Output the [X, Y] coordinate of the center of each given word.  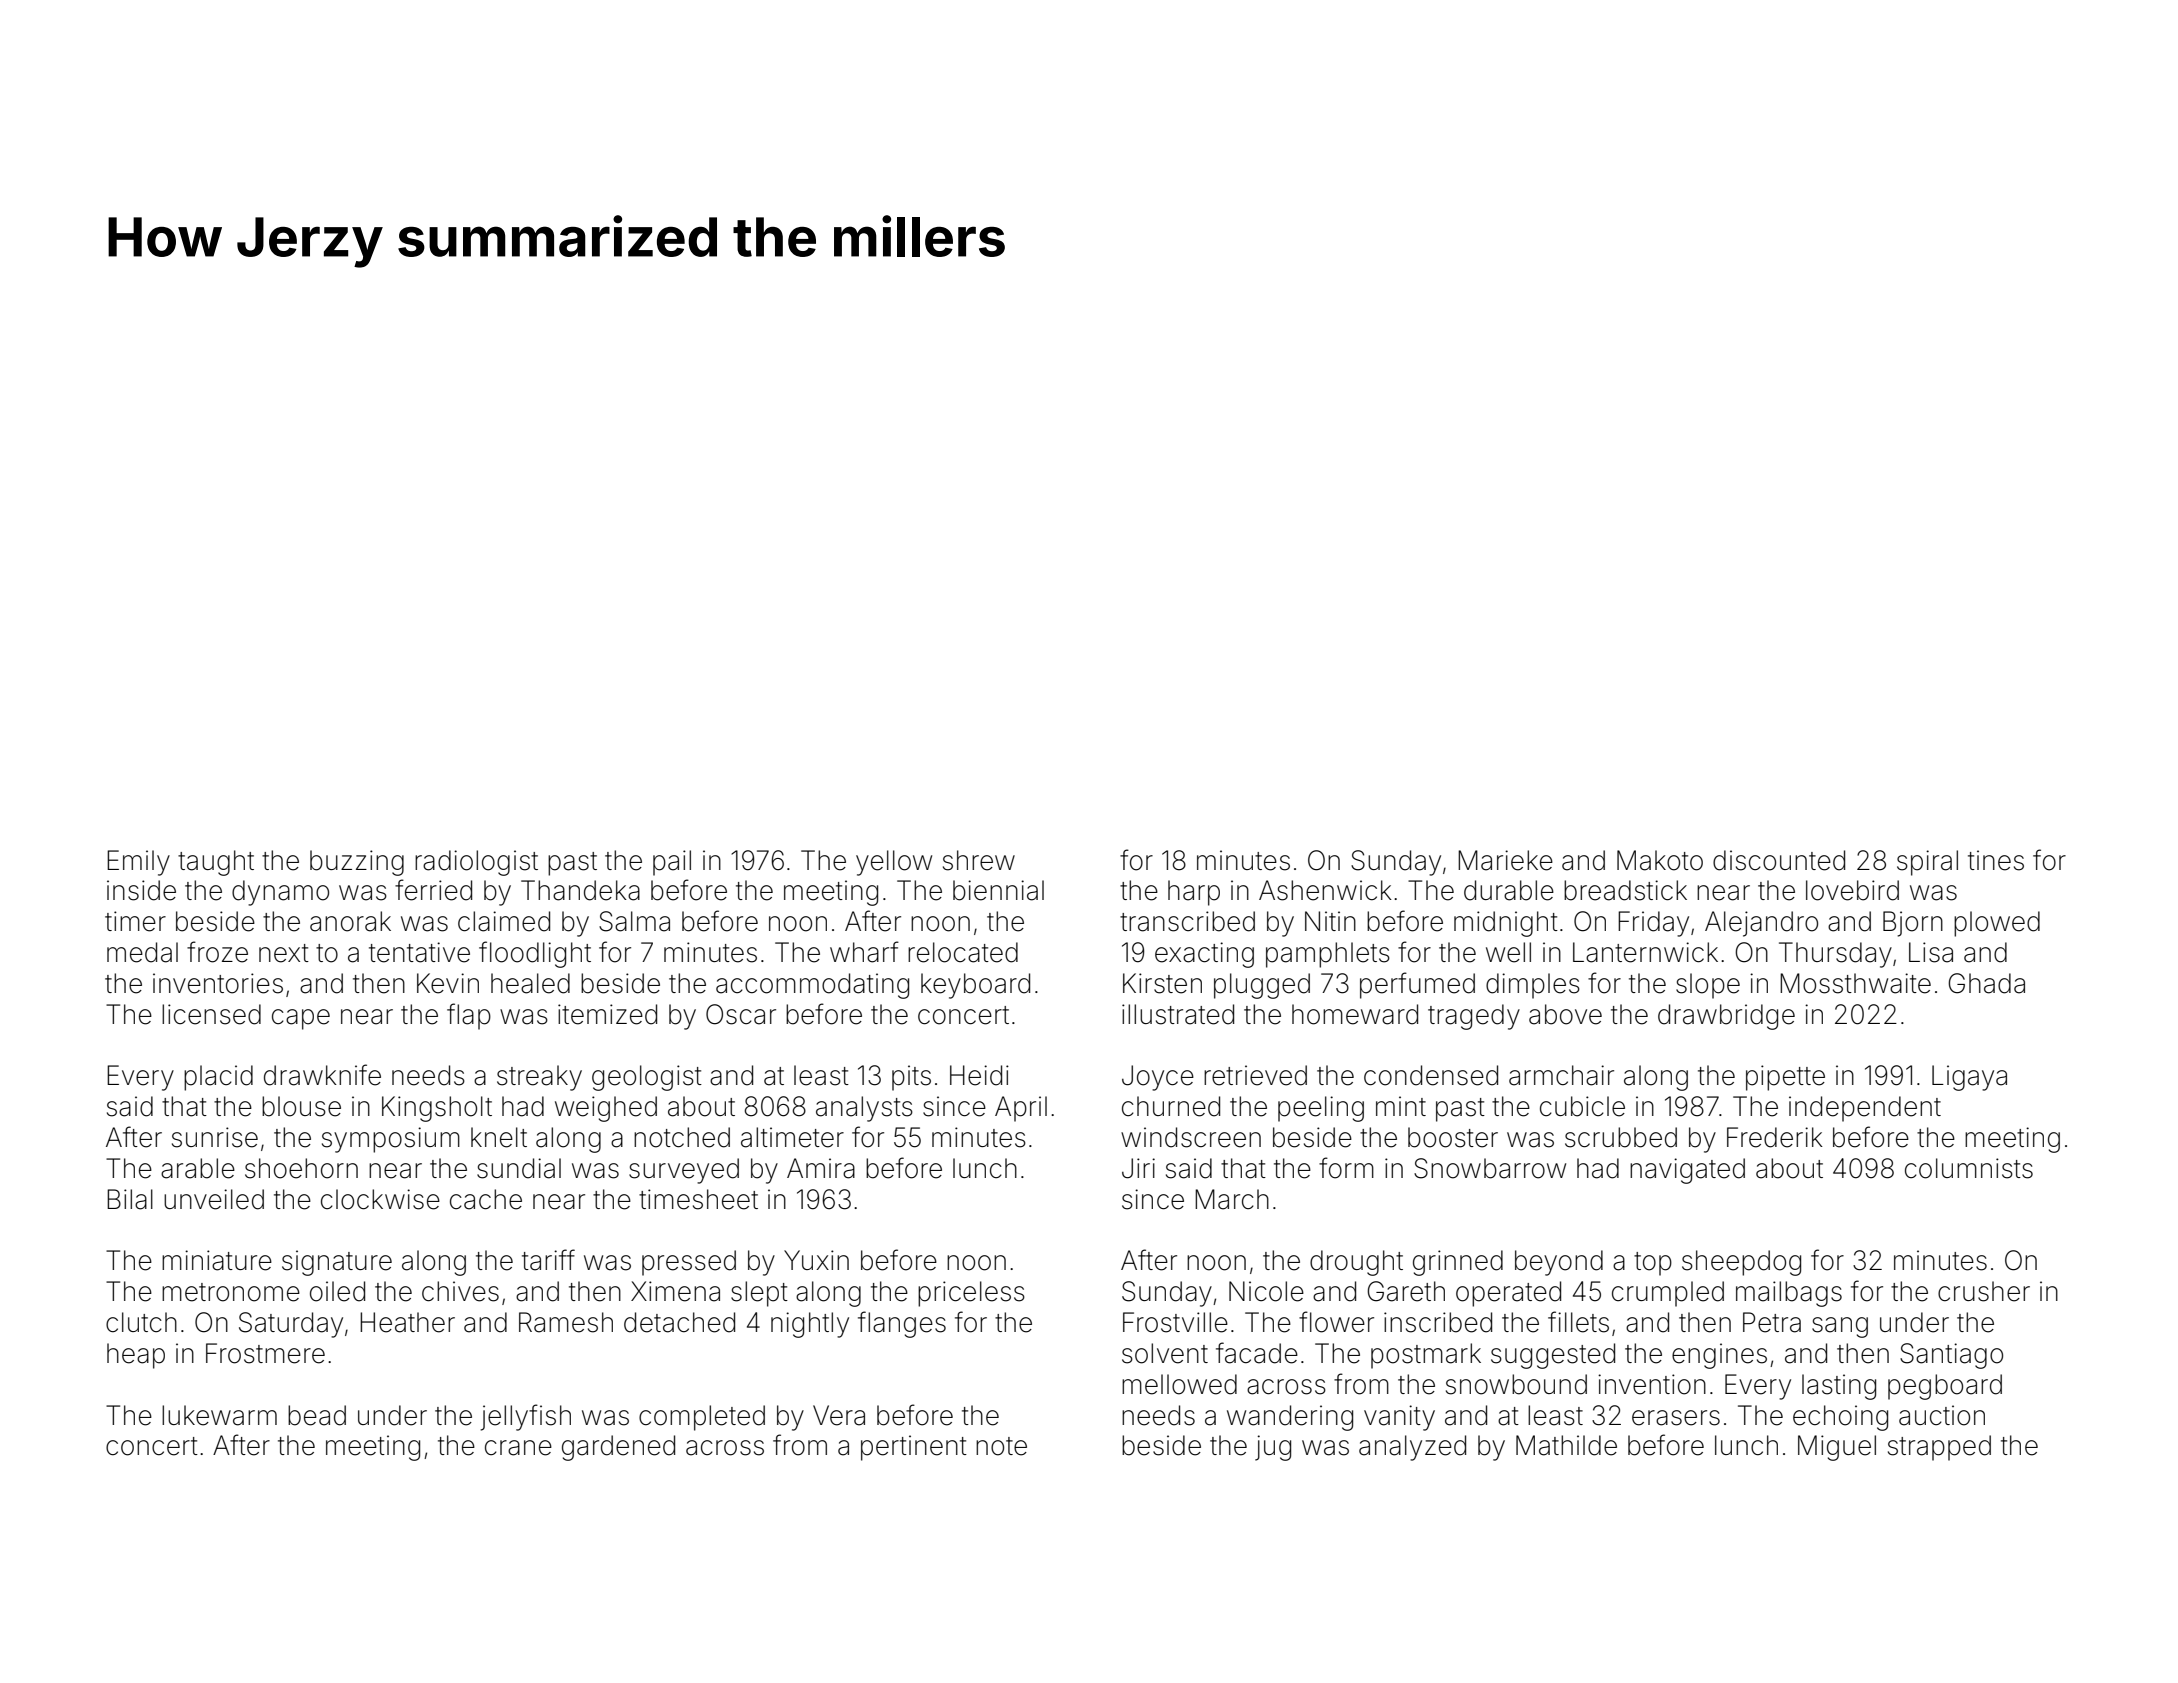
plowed [1997, 924]
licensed [211, 1014]
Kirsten [1162, 983]
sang [1840, 1327]
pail [672, 863]
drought [1356, 1263]
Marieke [1505, 860]
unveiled [214, 1199]
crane [518, 1448]
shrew [979, 860]
